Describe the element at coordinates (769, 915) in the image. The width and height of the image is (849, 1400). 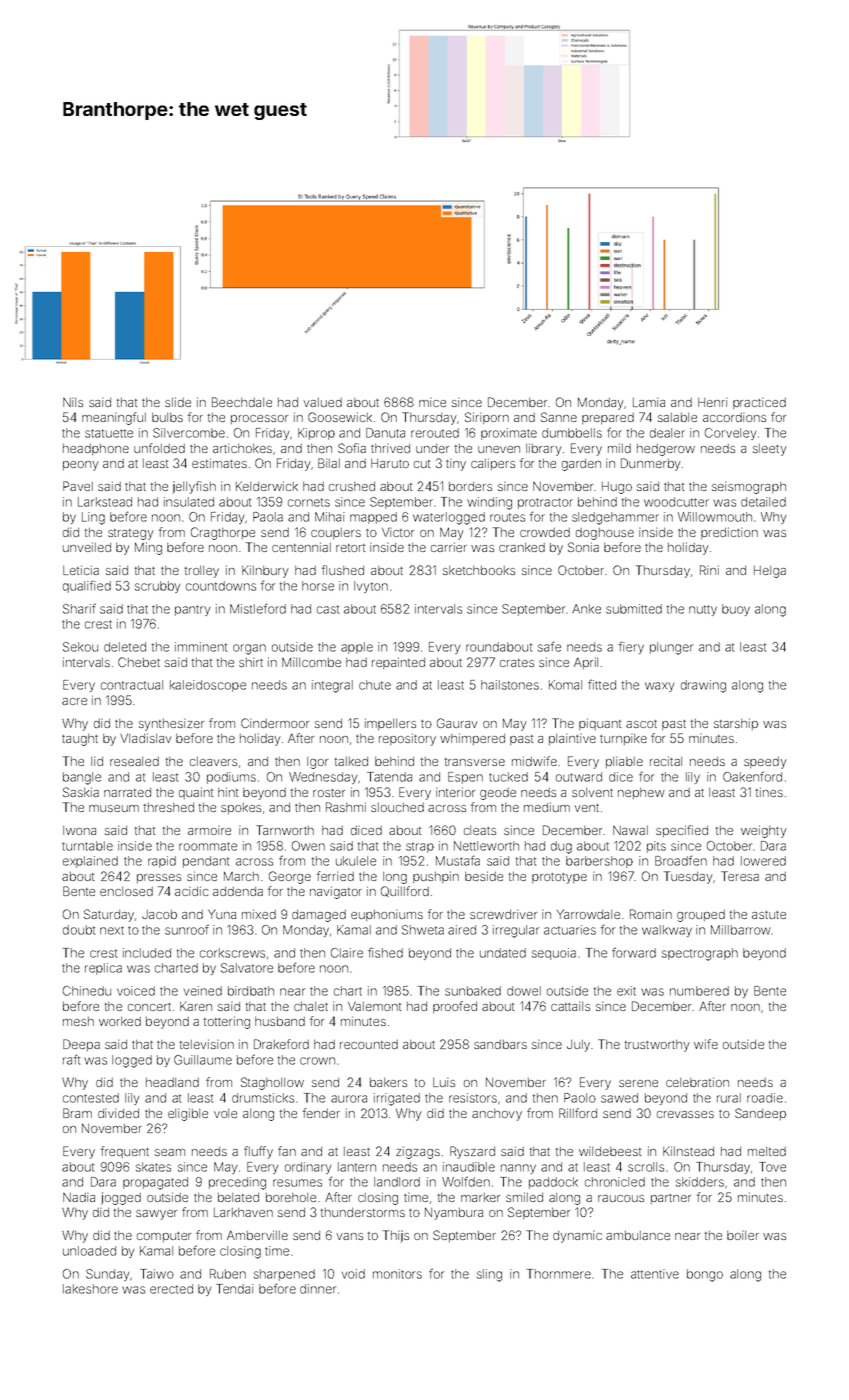
I see `astute` at that location.
